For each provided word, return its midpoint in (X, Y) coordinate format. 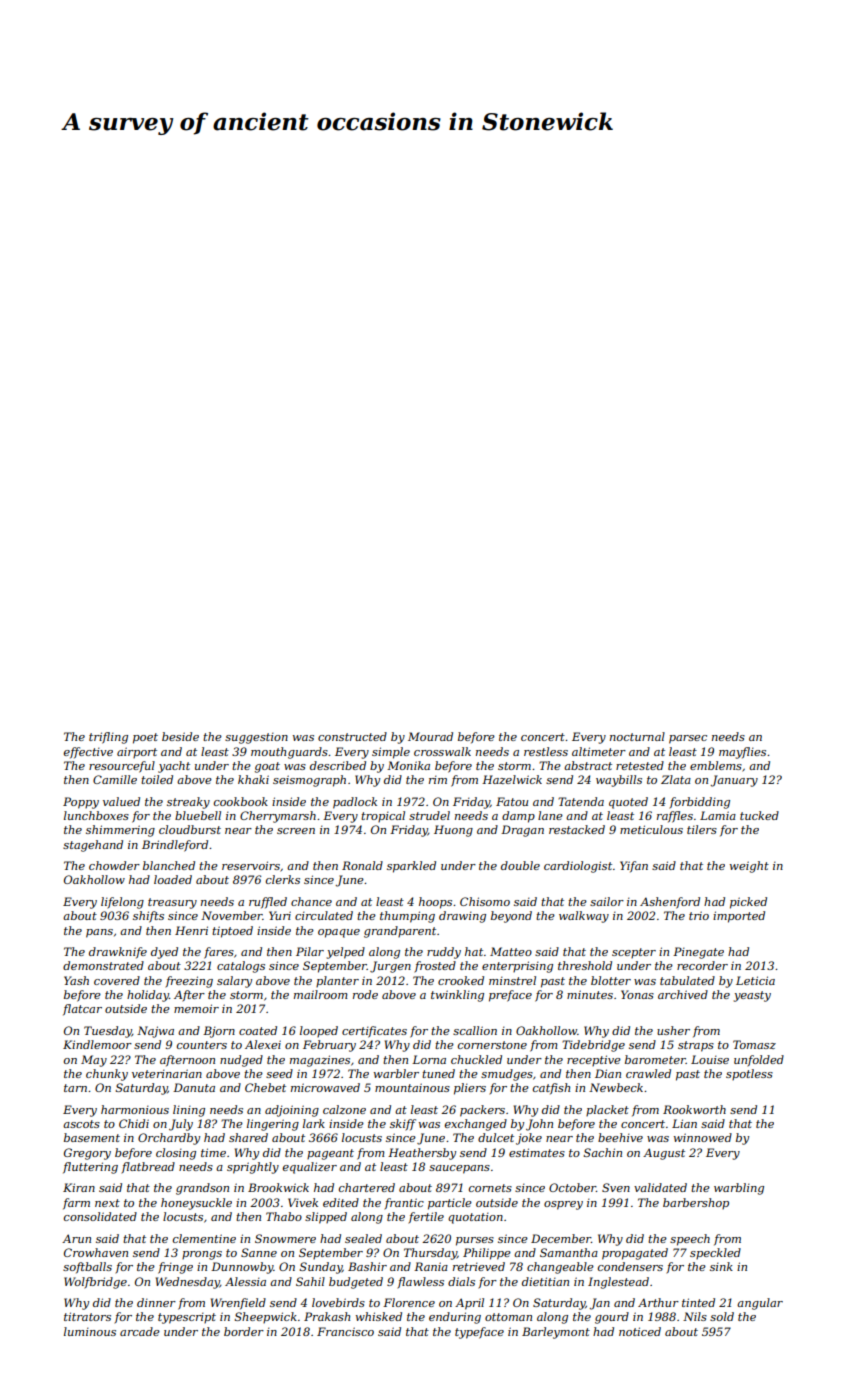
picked (748, 903)
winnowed (703, 1137)
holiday (148, 996)
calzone (344, 1109)
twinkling (457, 996)
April (469, 1304)
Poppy (81, 803)
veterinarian (167, 1073)
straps (696, 1046)
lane (550, 815)
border (244, 1331)
